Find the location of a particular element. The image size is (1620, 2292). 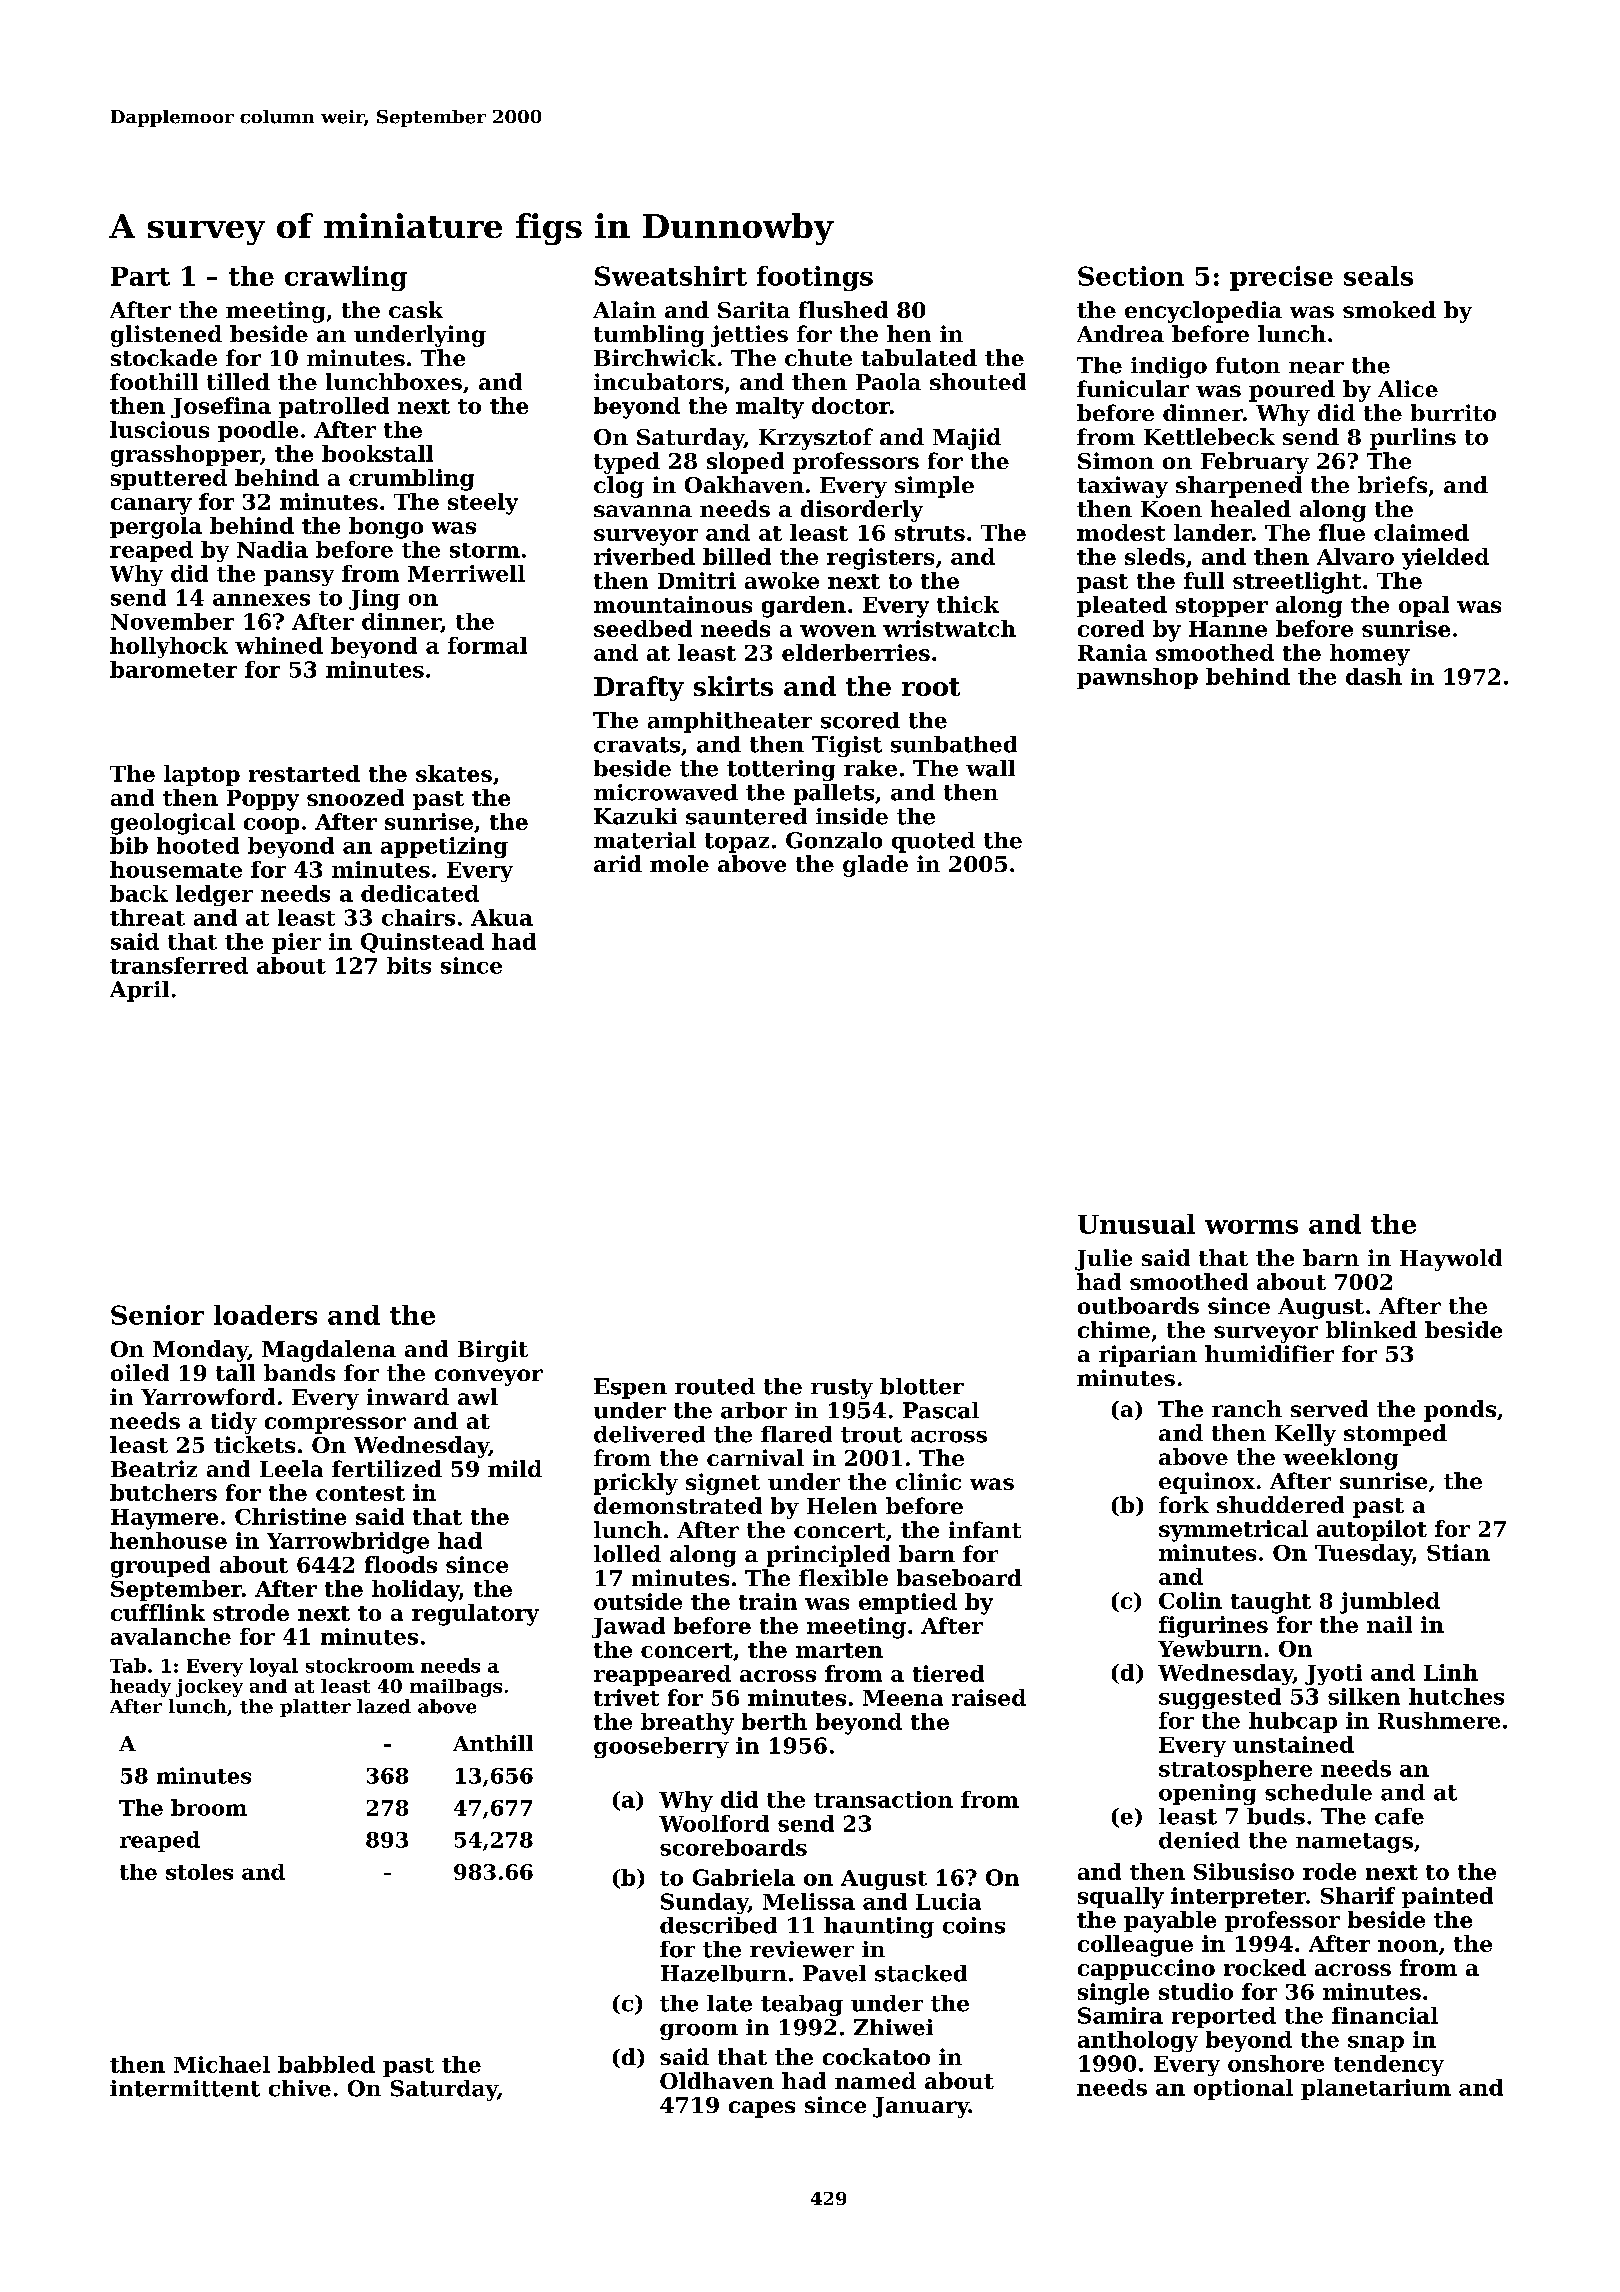

Espen is located at coordinates (630, 1388).
